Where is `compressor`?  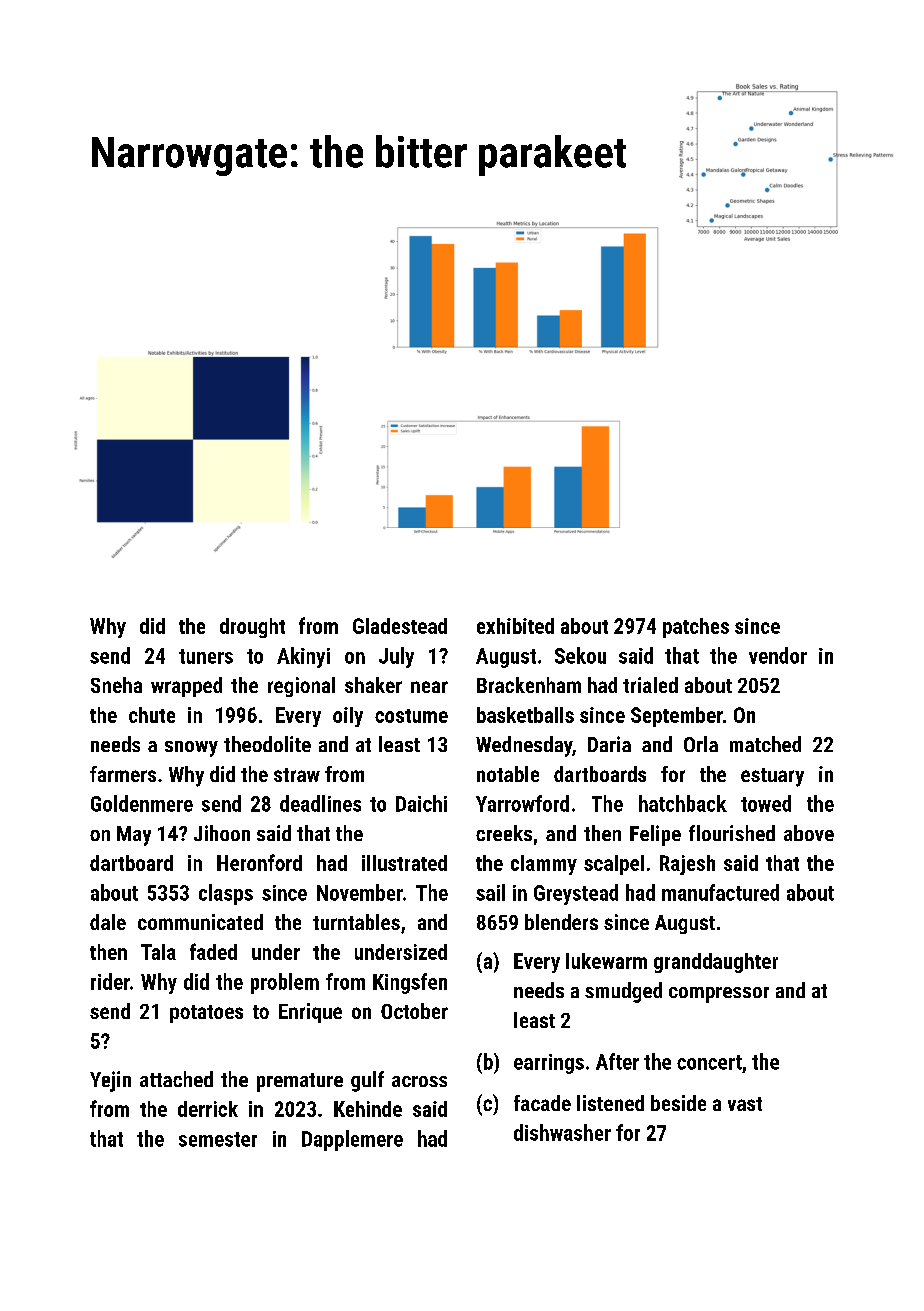
compressor is located at coordinates (719, 995).
